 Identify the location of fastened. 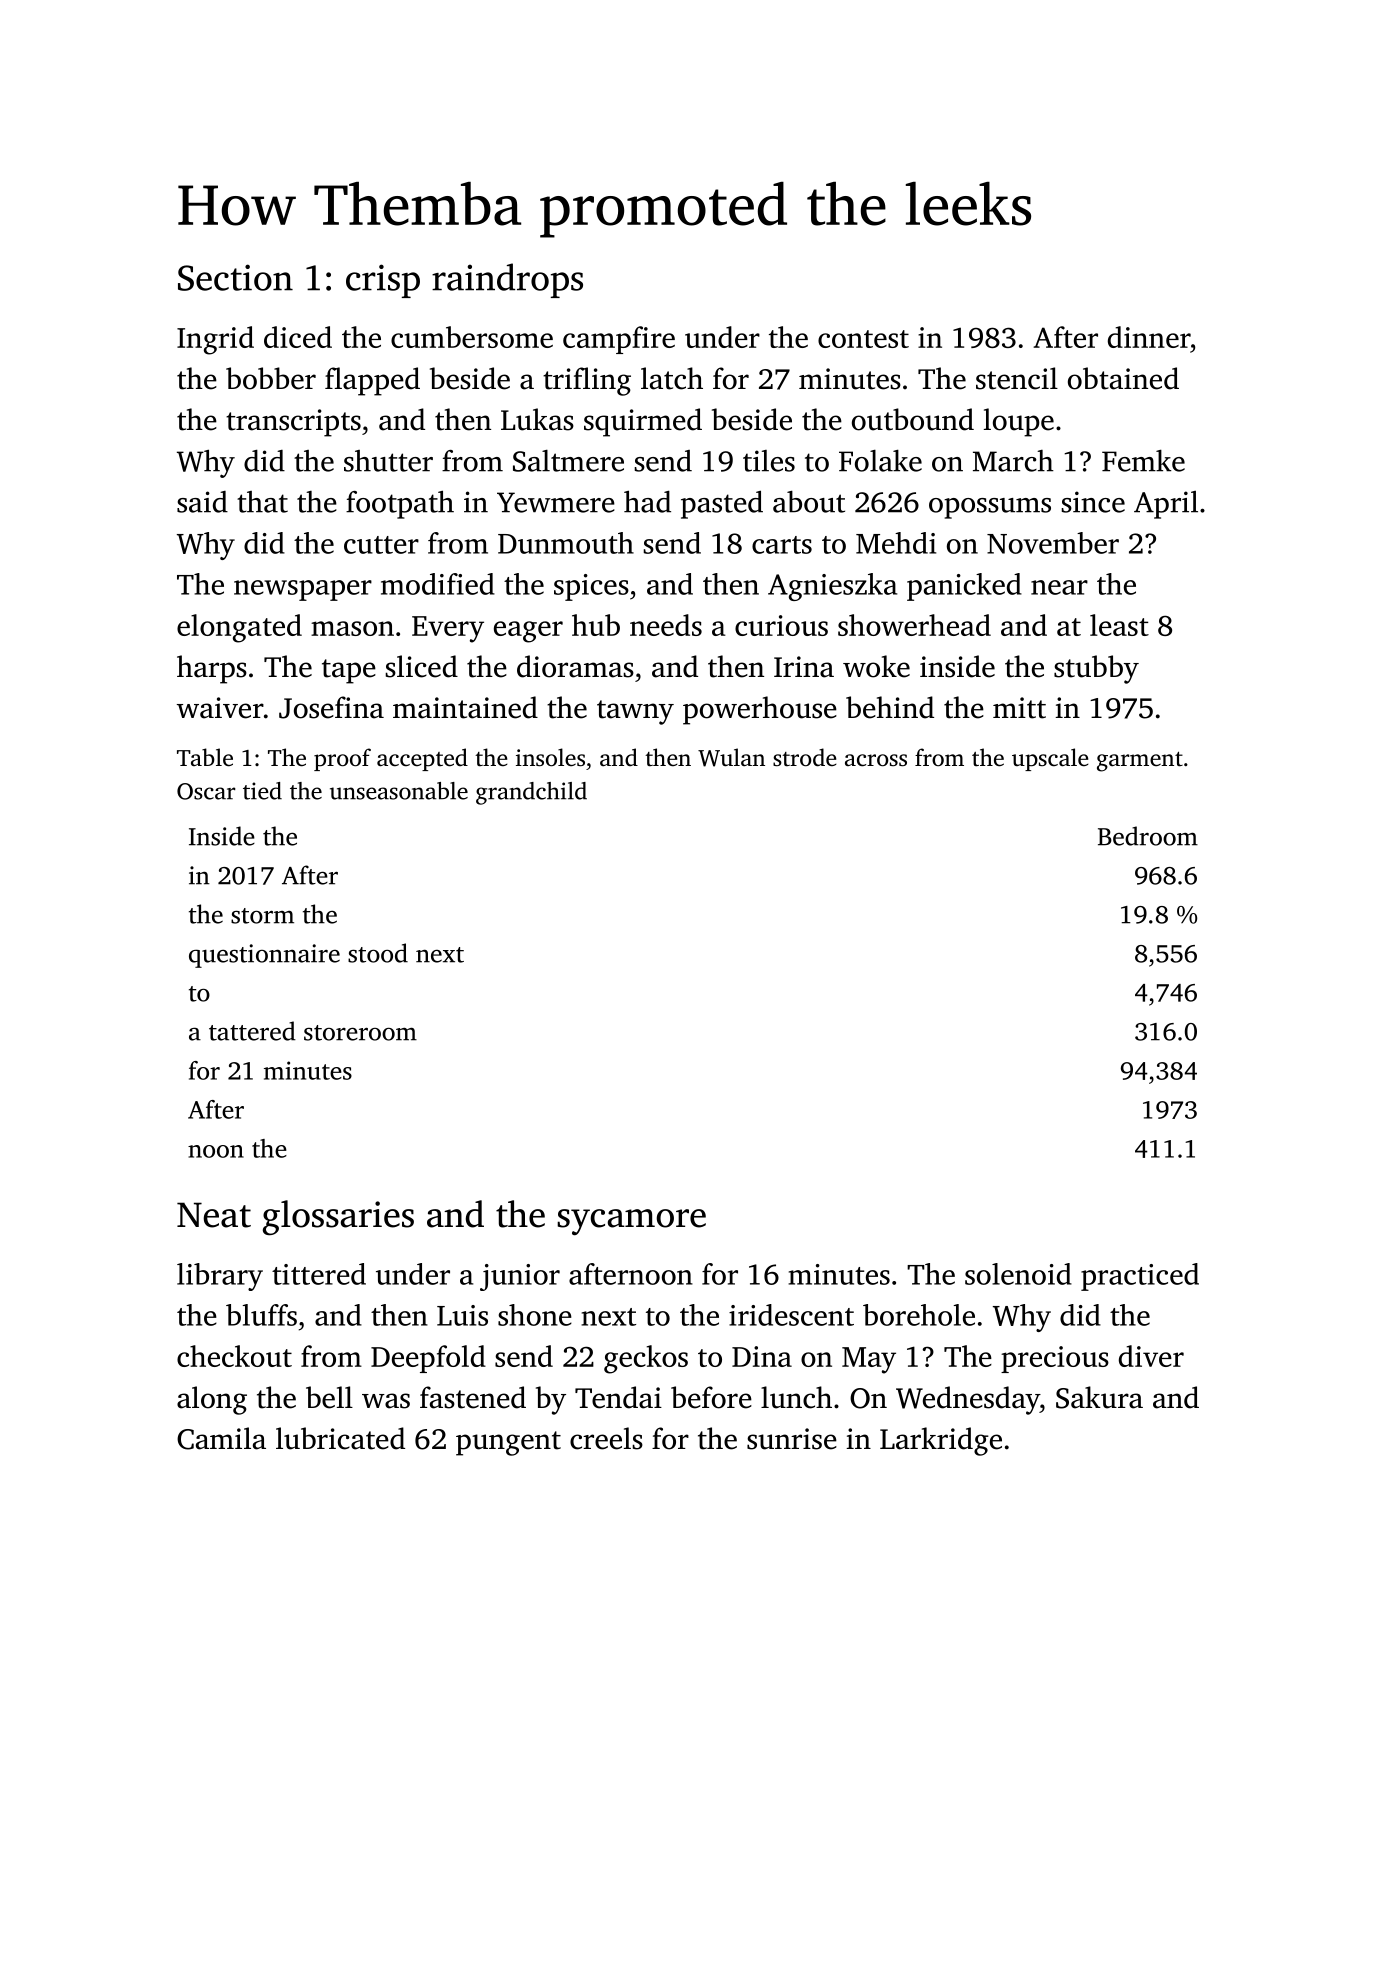
(473, 1397).
